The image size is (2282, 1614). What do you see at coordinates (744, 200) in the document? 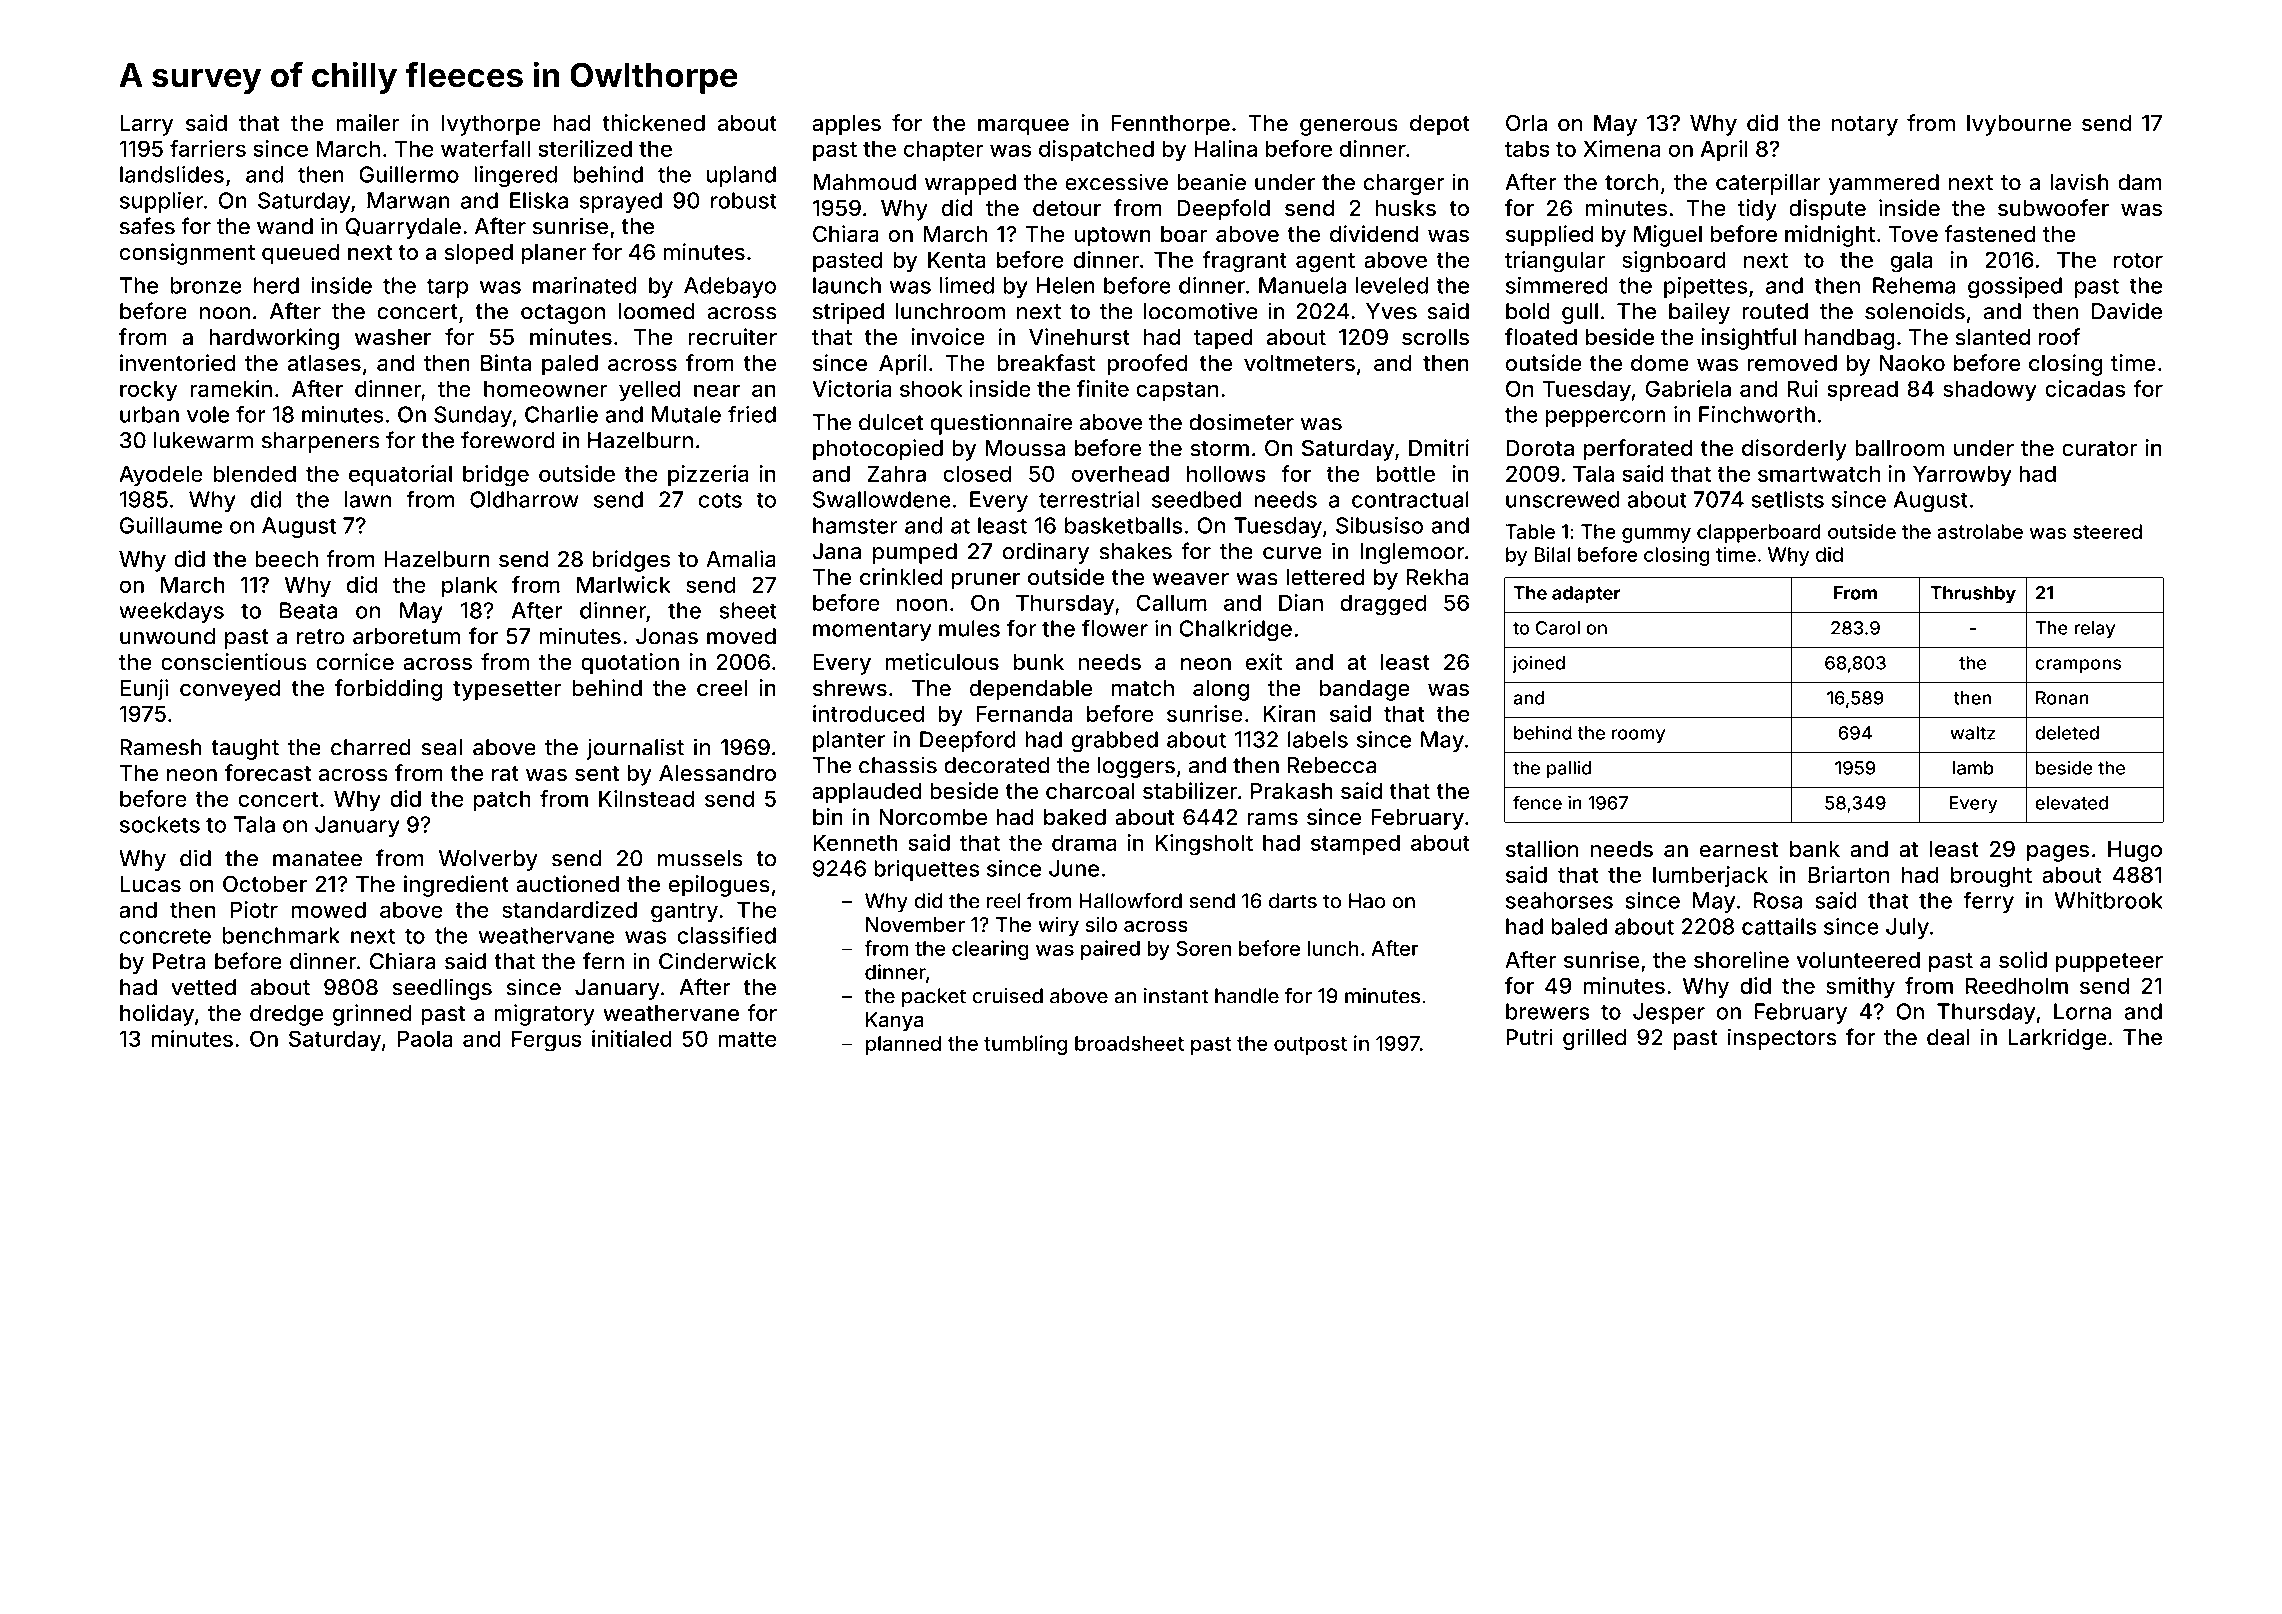
I see `robust` at bounding box center [744, 200].
